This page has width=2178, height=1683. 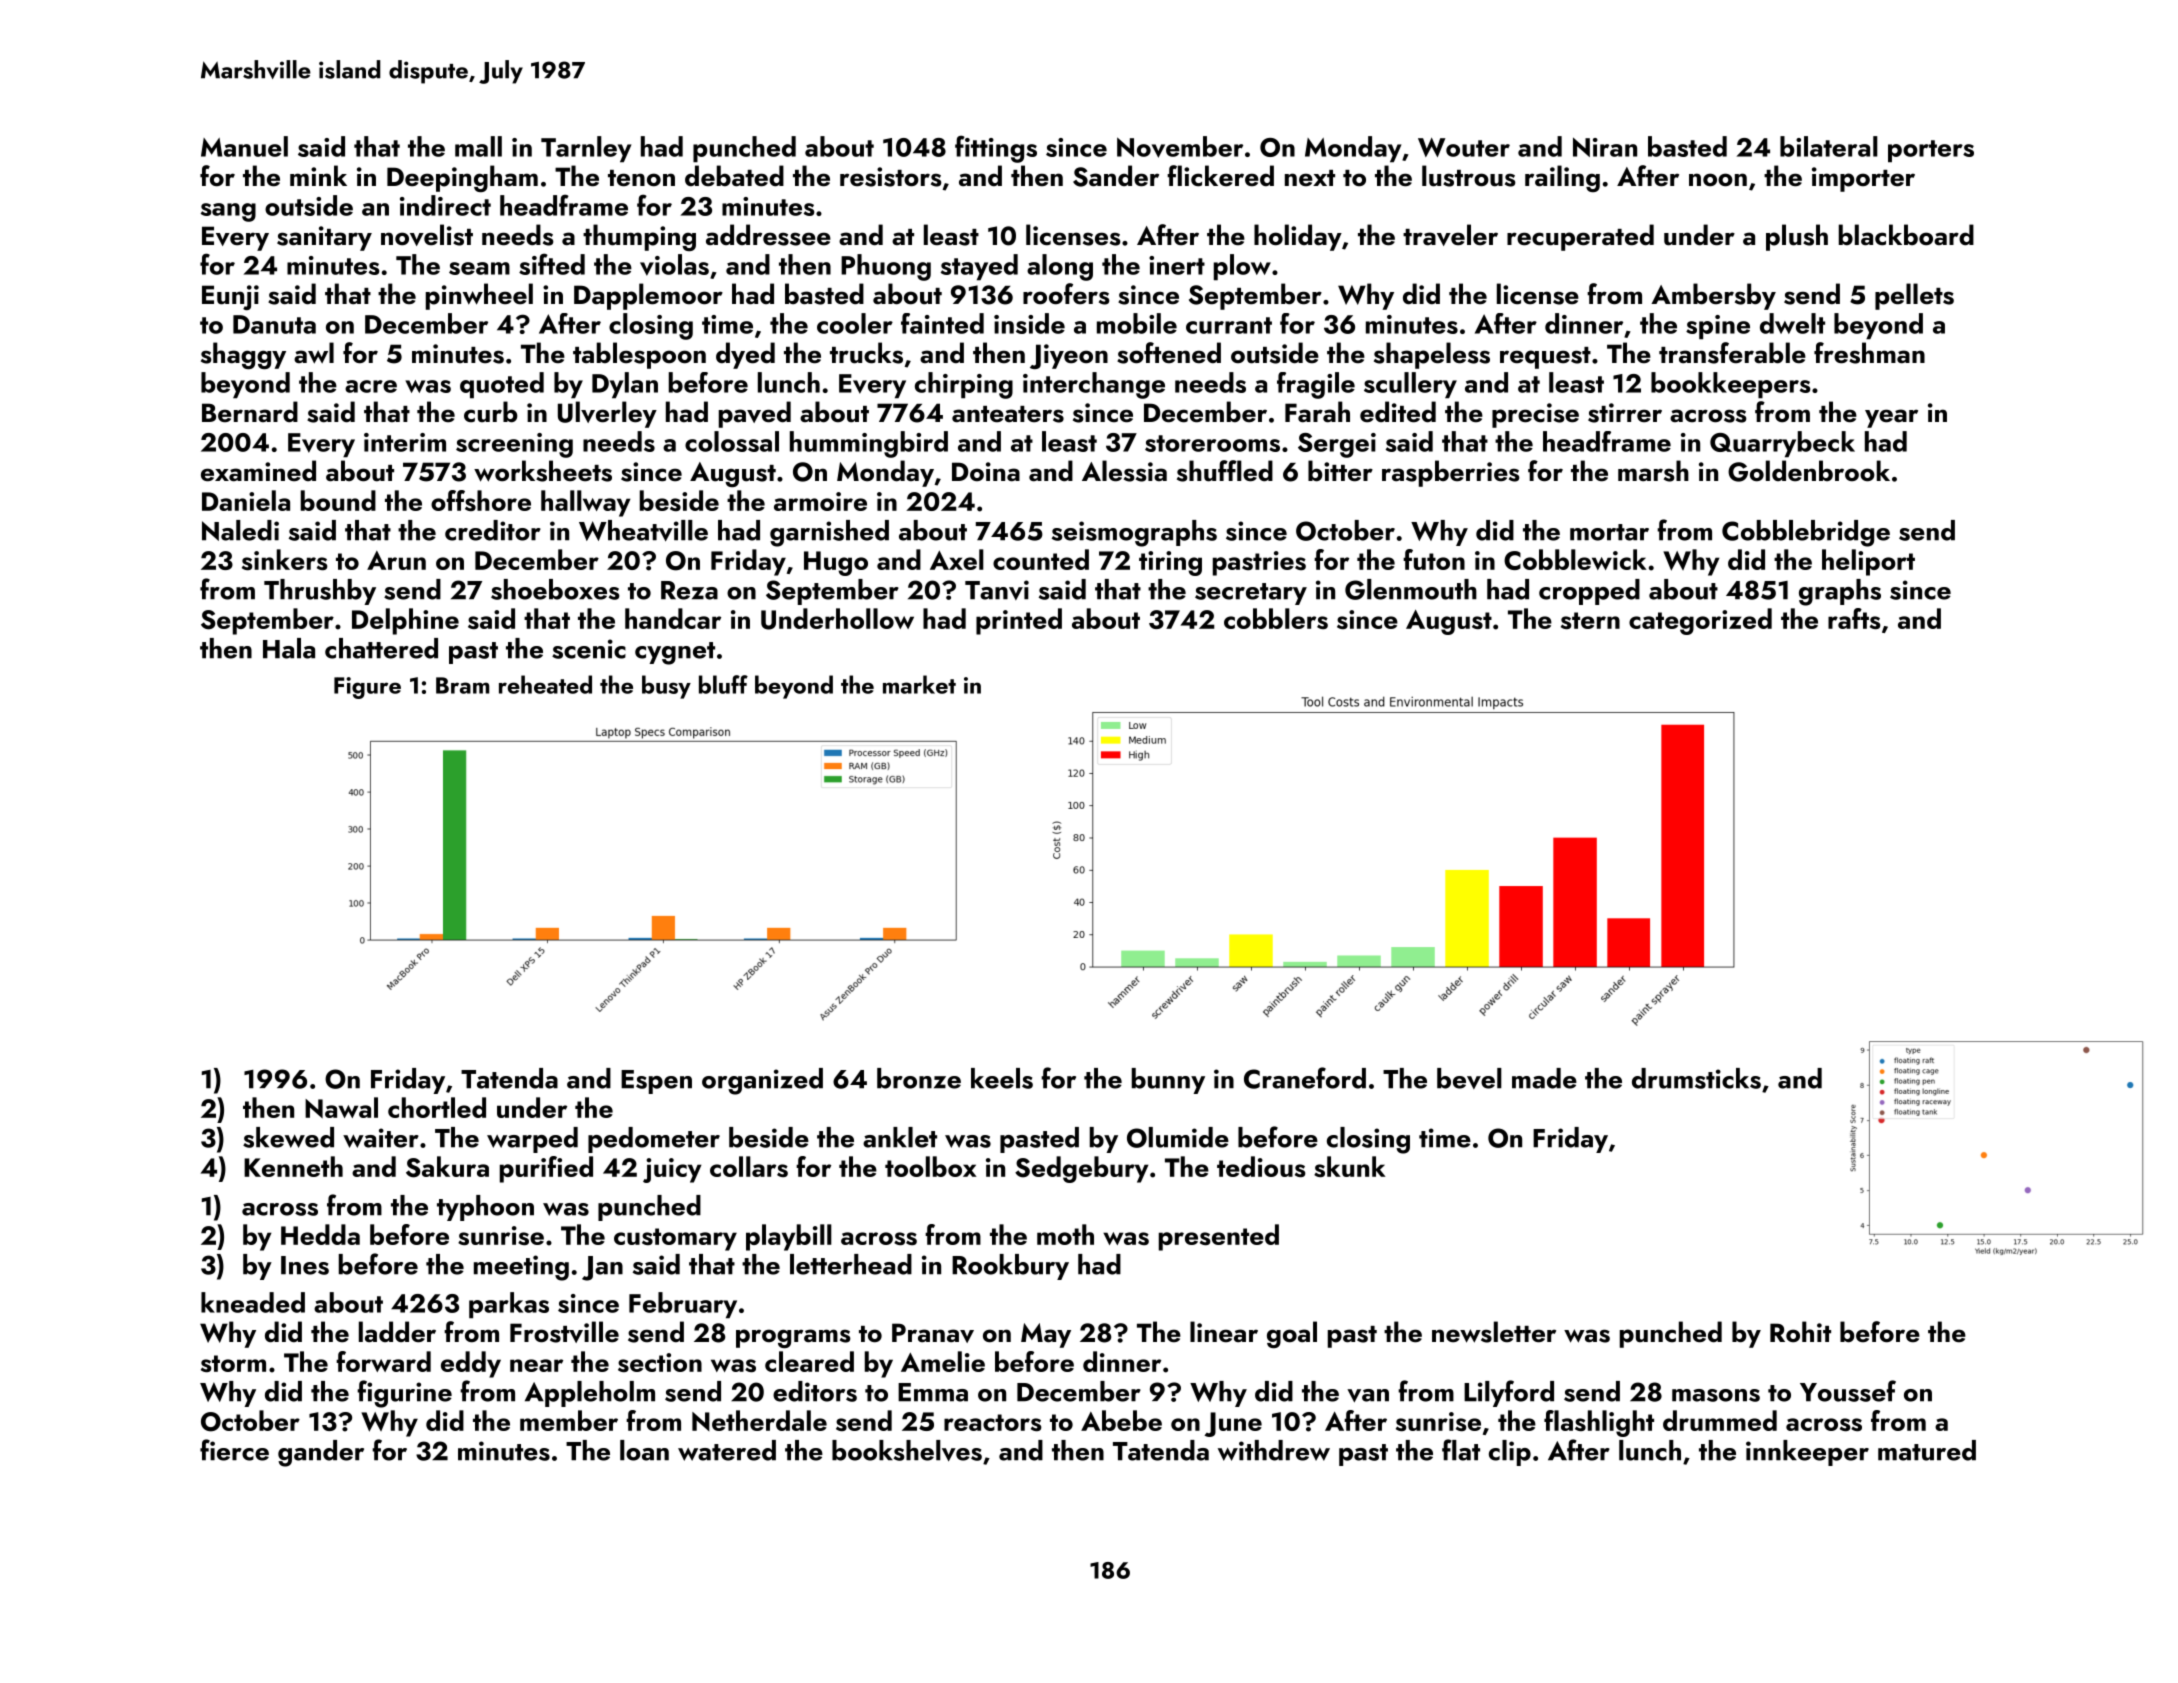 I want to click on Wouter, so click(x=1464, y=147).
